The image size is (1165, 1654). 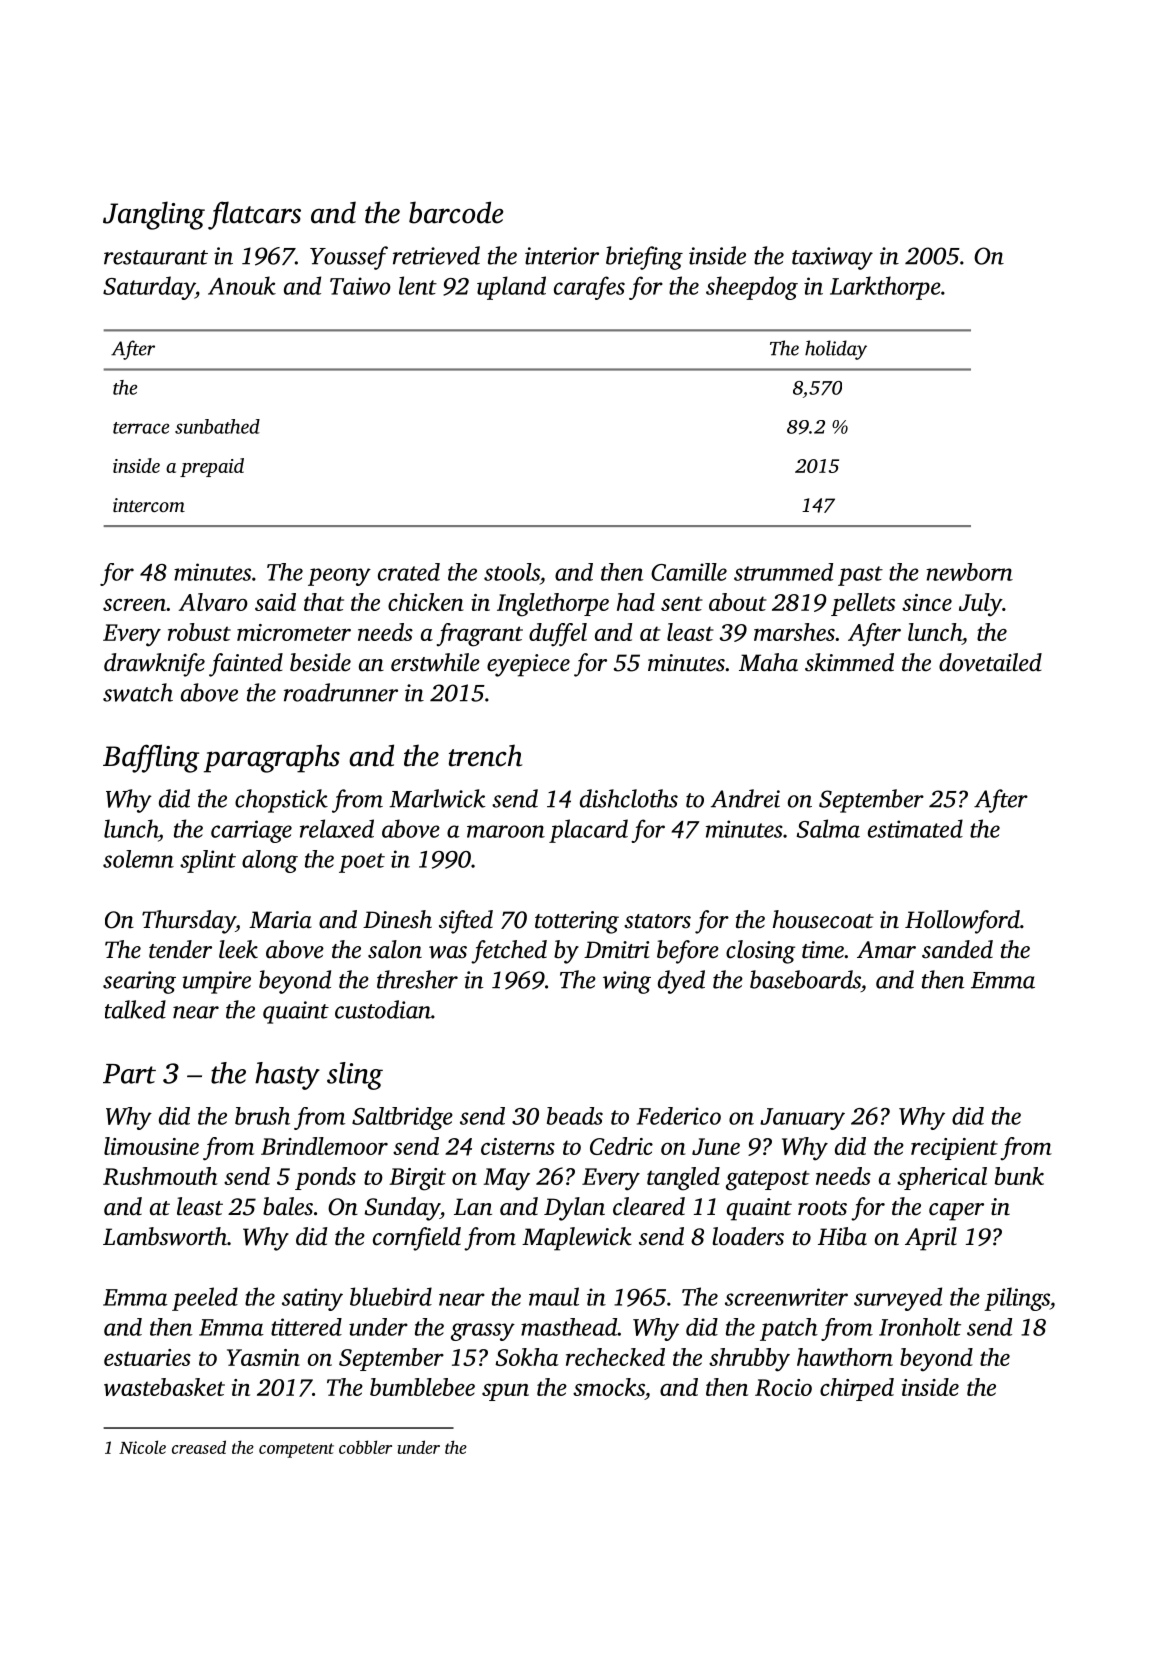 What do you see at coordinates (627, 982) in the page?
I see `wing` at bounding box center [627, 982].
